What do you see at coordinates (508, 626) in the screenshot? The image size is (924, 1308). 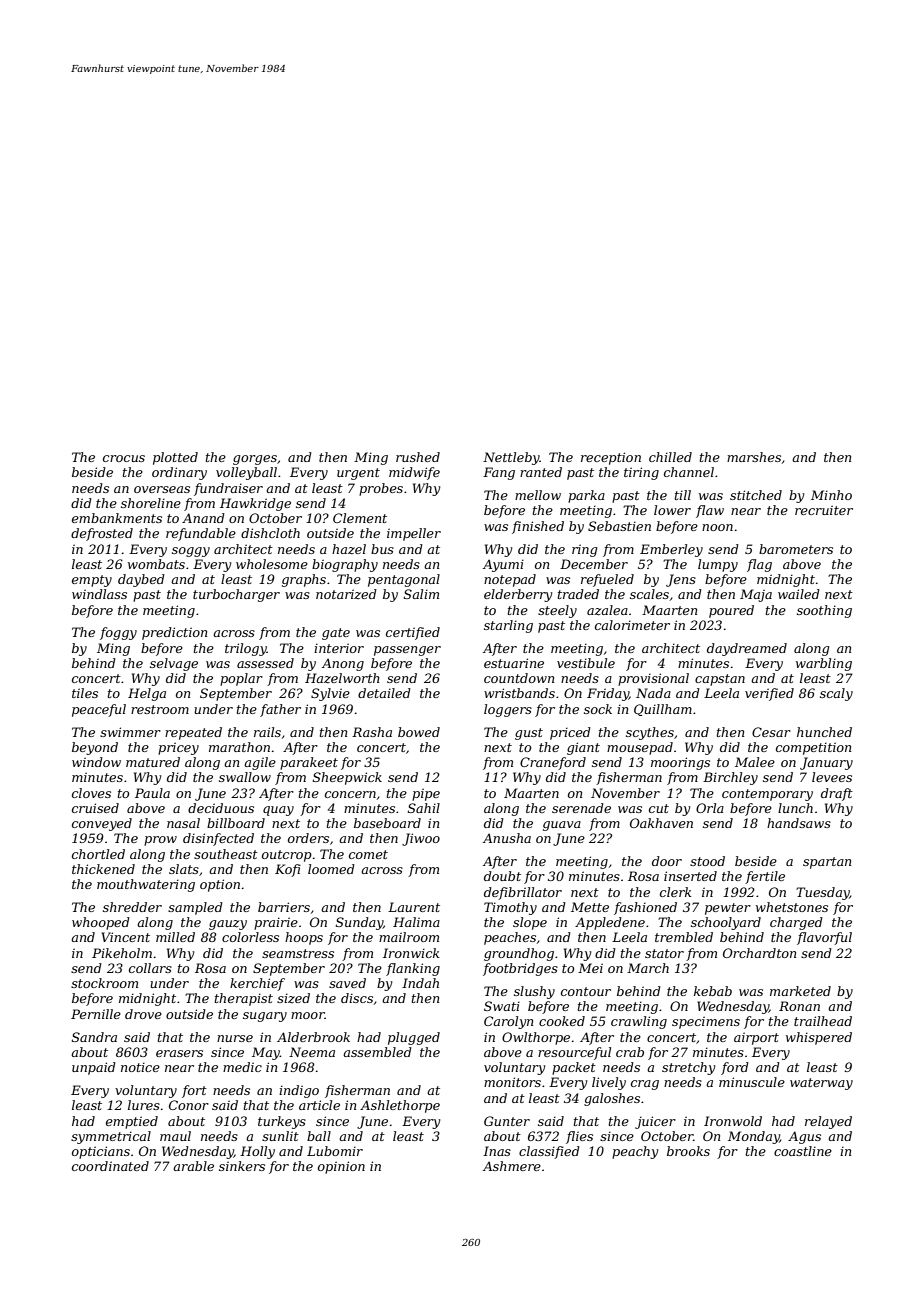 I see `starling` at bounding box center [508, 626].
